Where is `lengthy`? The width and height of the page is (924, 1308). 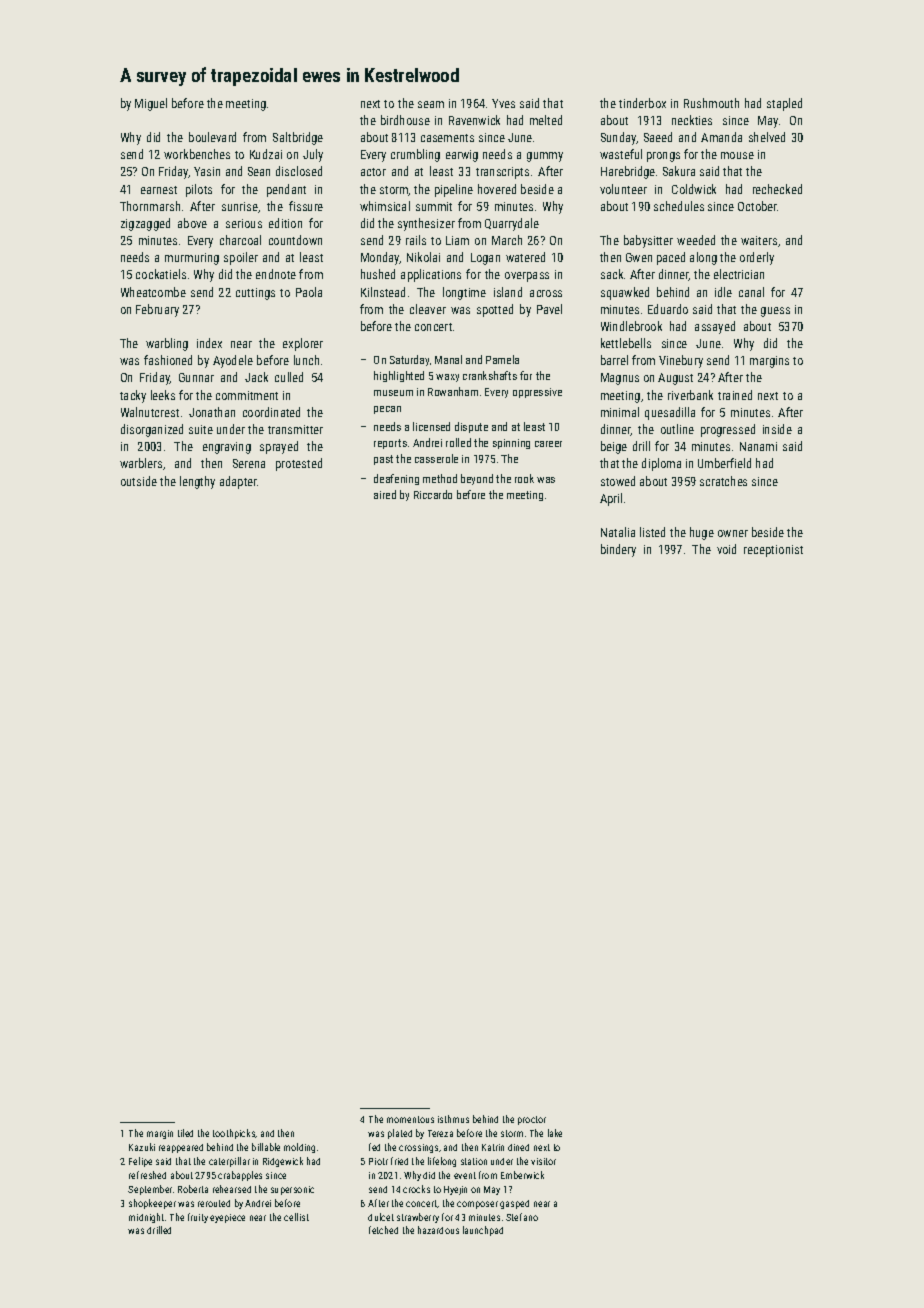 lengthy is located at coordinates (197, 482).
